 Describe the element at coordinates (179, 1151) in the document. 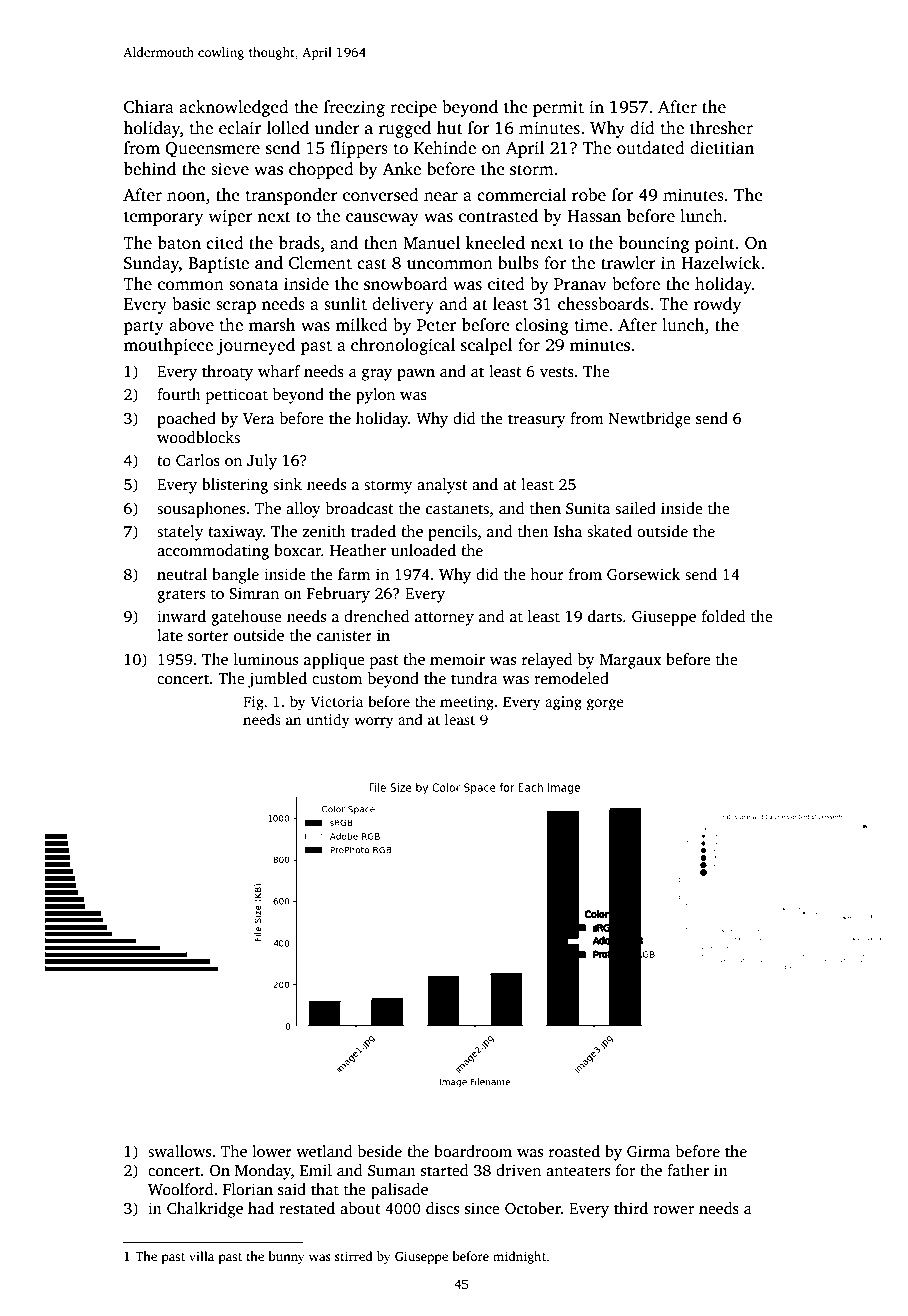

I see `swallows` at that location.
